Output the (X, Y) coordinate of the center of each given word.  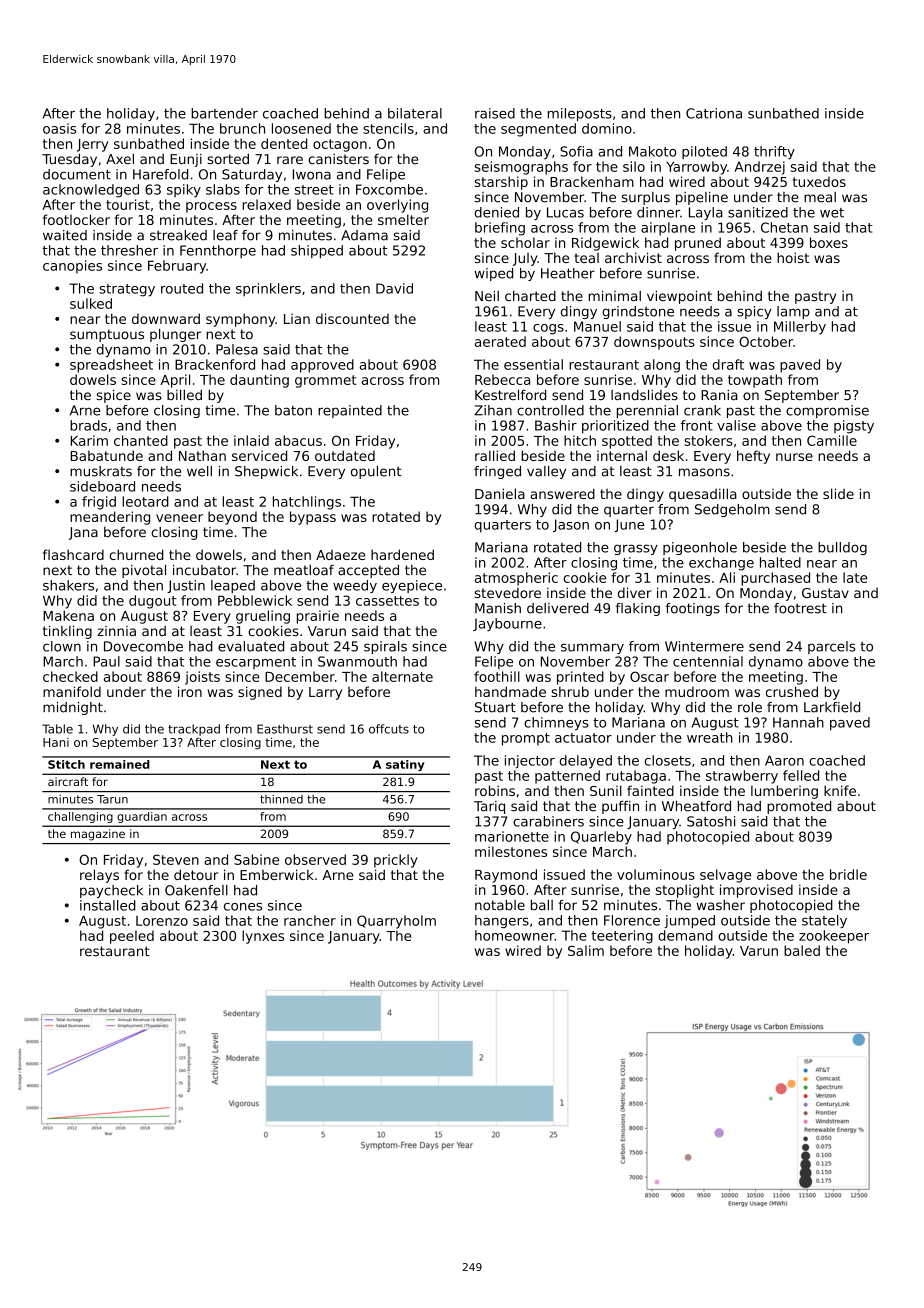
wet (832, 213)
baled (802, 950)
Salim (586, 950)
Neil (487, 295)
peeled (132, 937)
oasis (59, 128)
